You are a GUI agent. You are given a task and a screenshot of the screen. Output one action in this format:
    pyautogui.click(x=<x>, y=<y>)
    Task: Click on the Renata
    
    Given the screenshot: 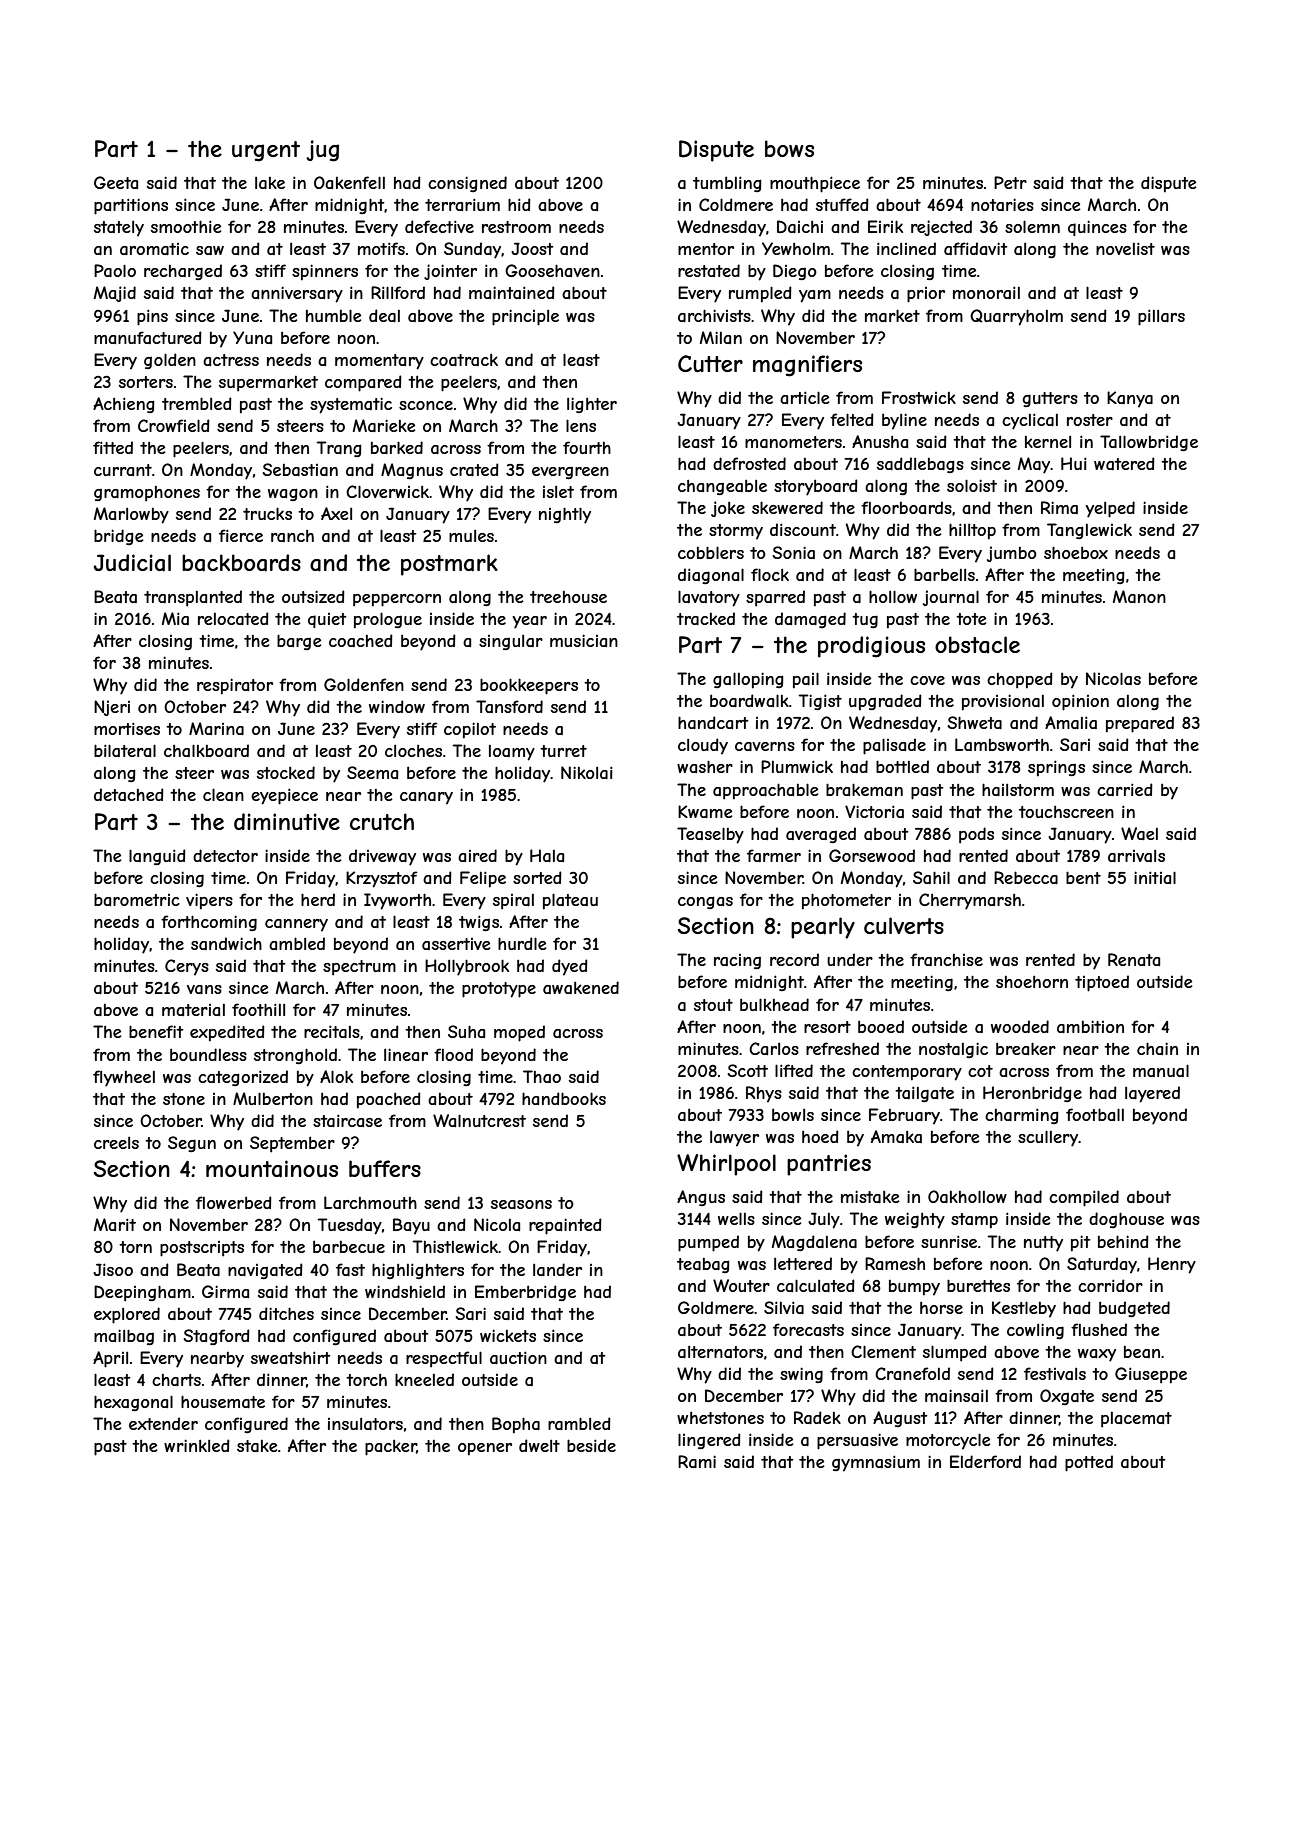 What is the action you would take?
    pyautogui.click(x=1134, y=959)
